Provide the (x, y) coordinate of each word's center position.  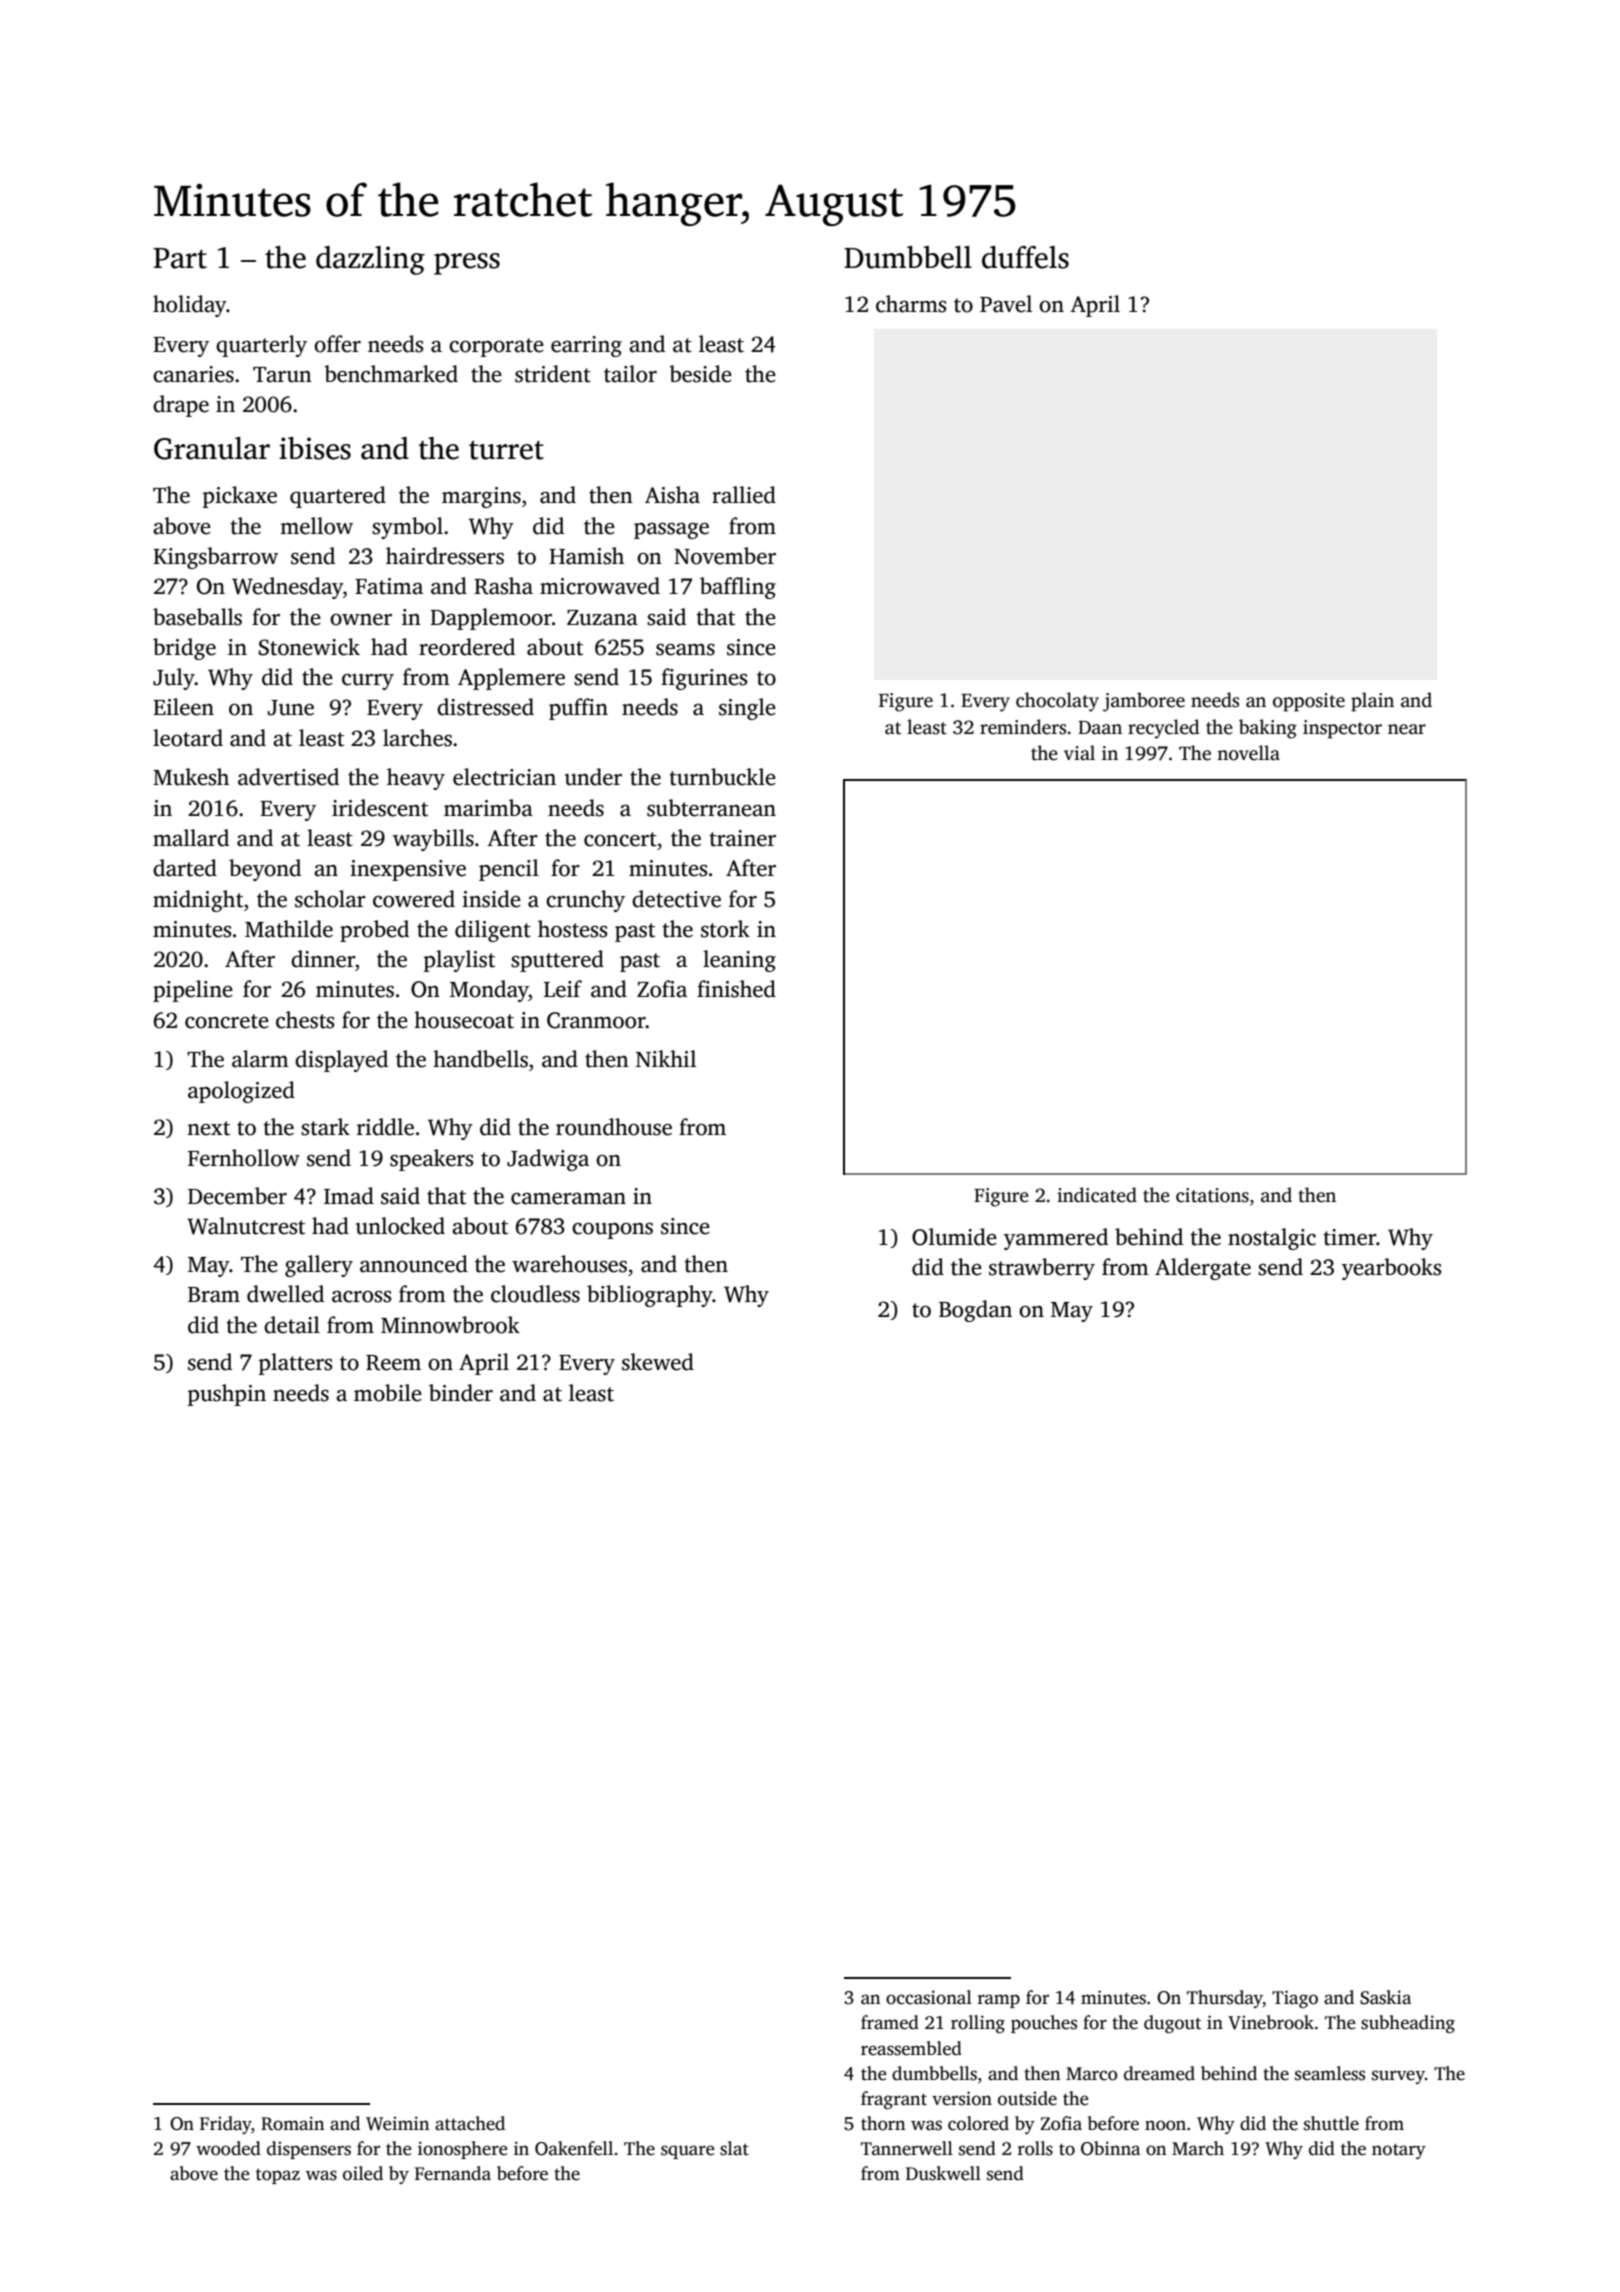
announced (414, 1264)
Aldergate (1203, 1269)
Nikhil (666, 1058)
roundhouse (614, 1127)
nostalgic (1272, 1239)
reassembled (911, 2048)
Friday (225, 2125)
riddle (385, 1127)
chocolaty (1057, 702)
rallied (744, 495)
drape (181, 406)
